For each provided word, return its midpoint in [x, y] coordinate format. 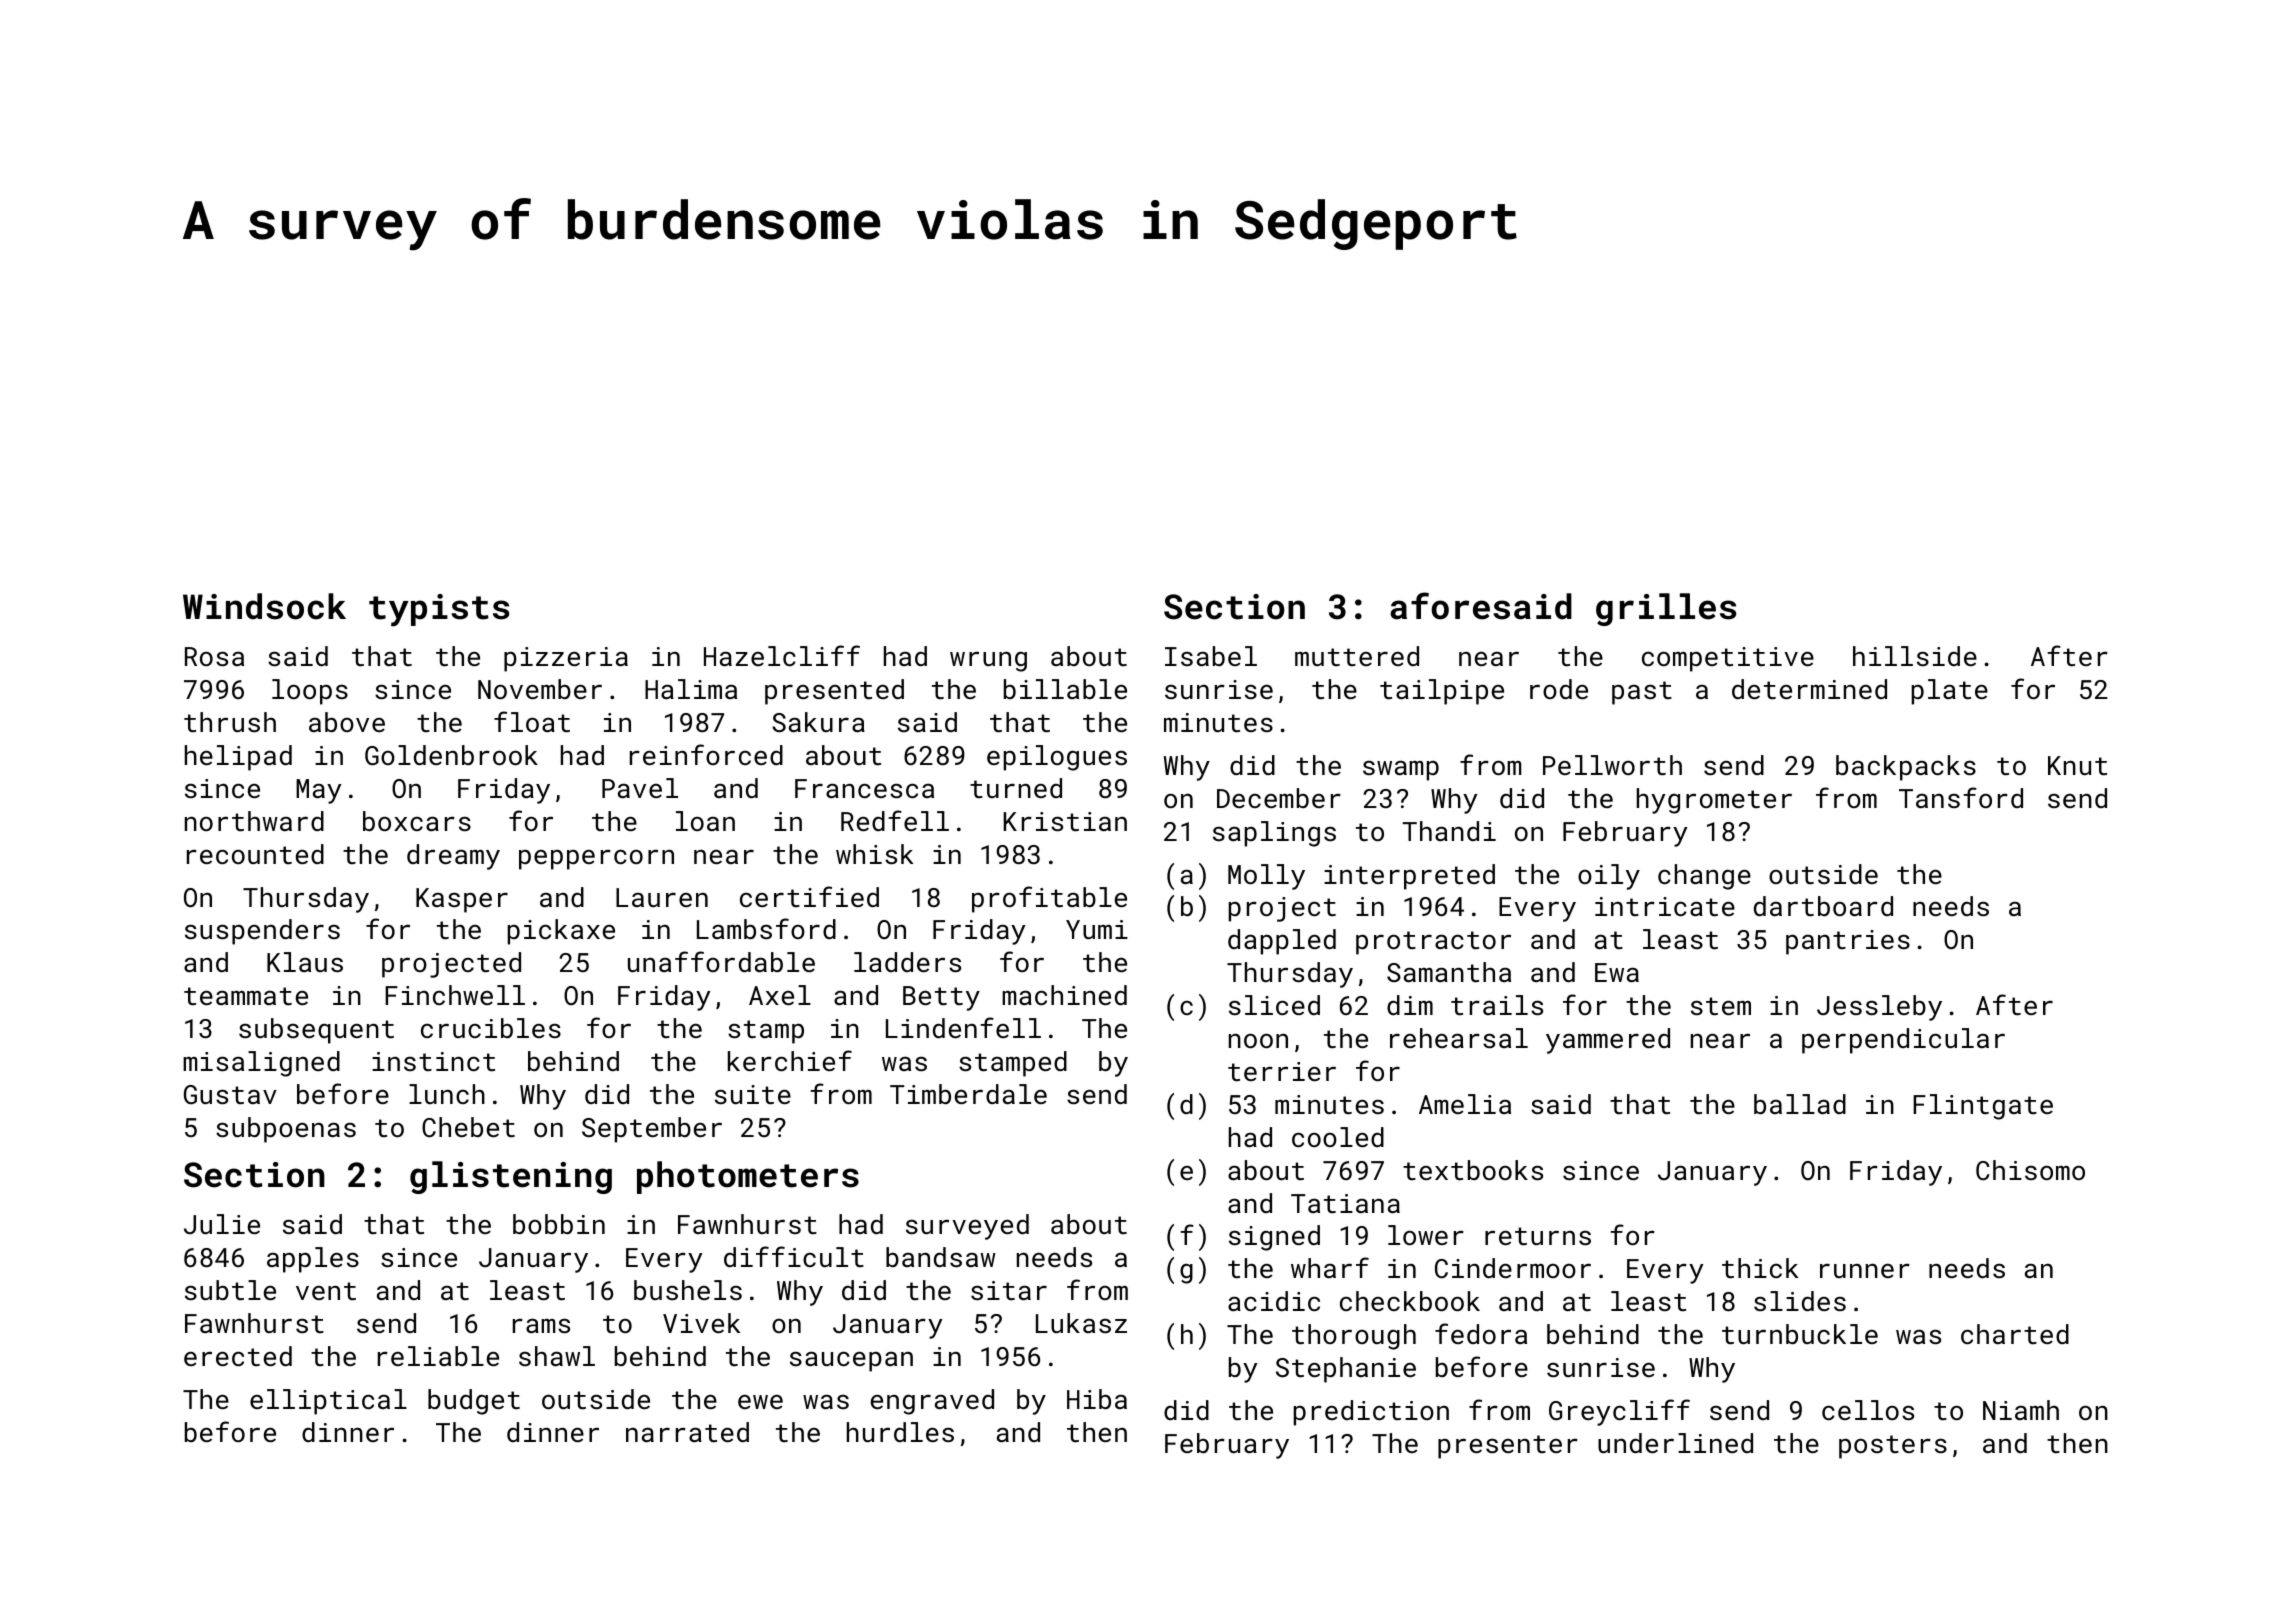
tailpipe [1442, 692]
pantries [1848, 942]
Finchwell [455, 995]
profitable [1049, 899]
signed [1274, 1238]
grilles [1666, 609]
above [347, 722]
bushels [688, 1290]
